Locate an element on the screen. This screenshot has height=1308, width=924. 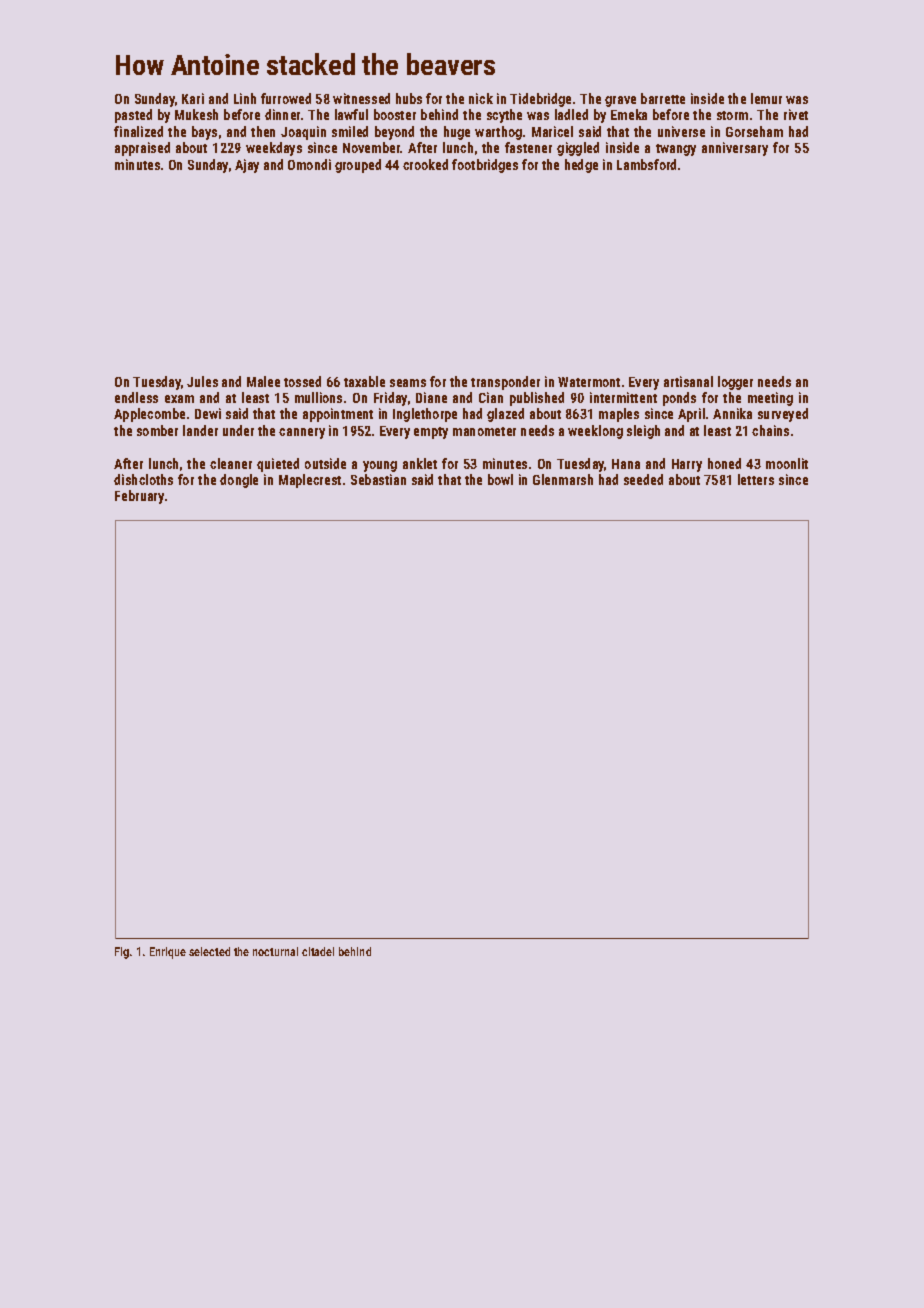
nocturnal is located at coordinates (275, 951).
